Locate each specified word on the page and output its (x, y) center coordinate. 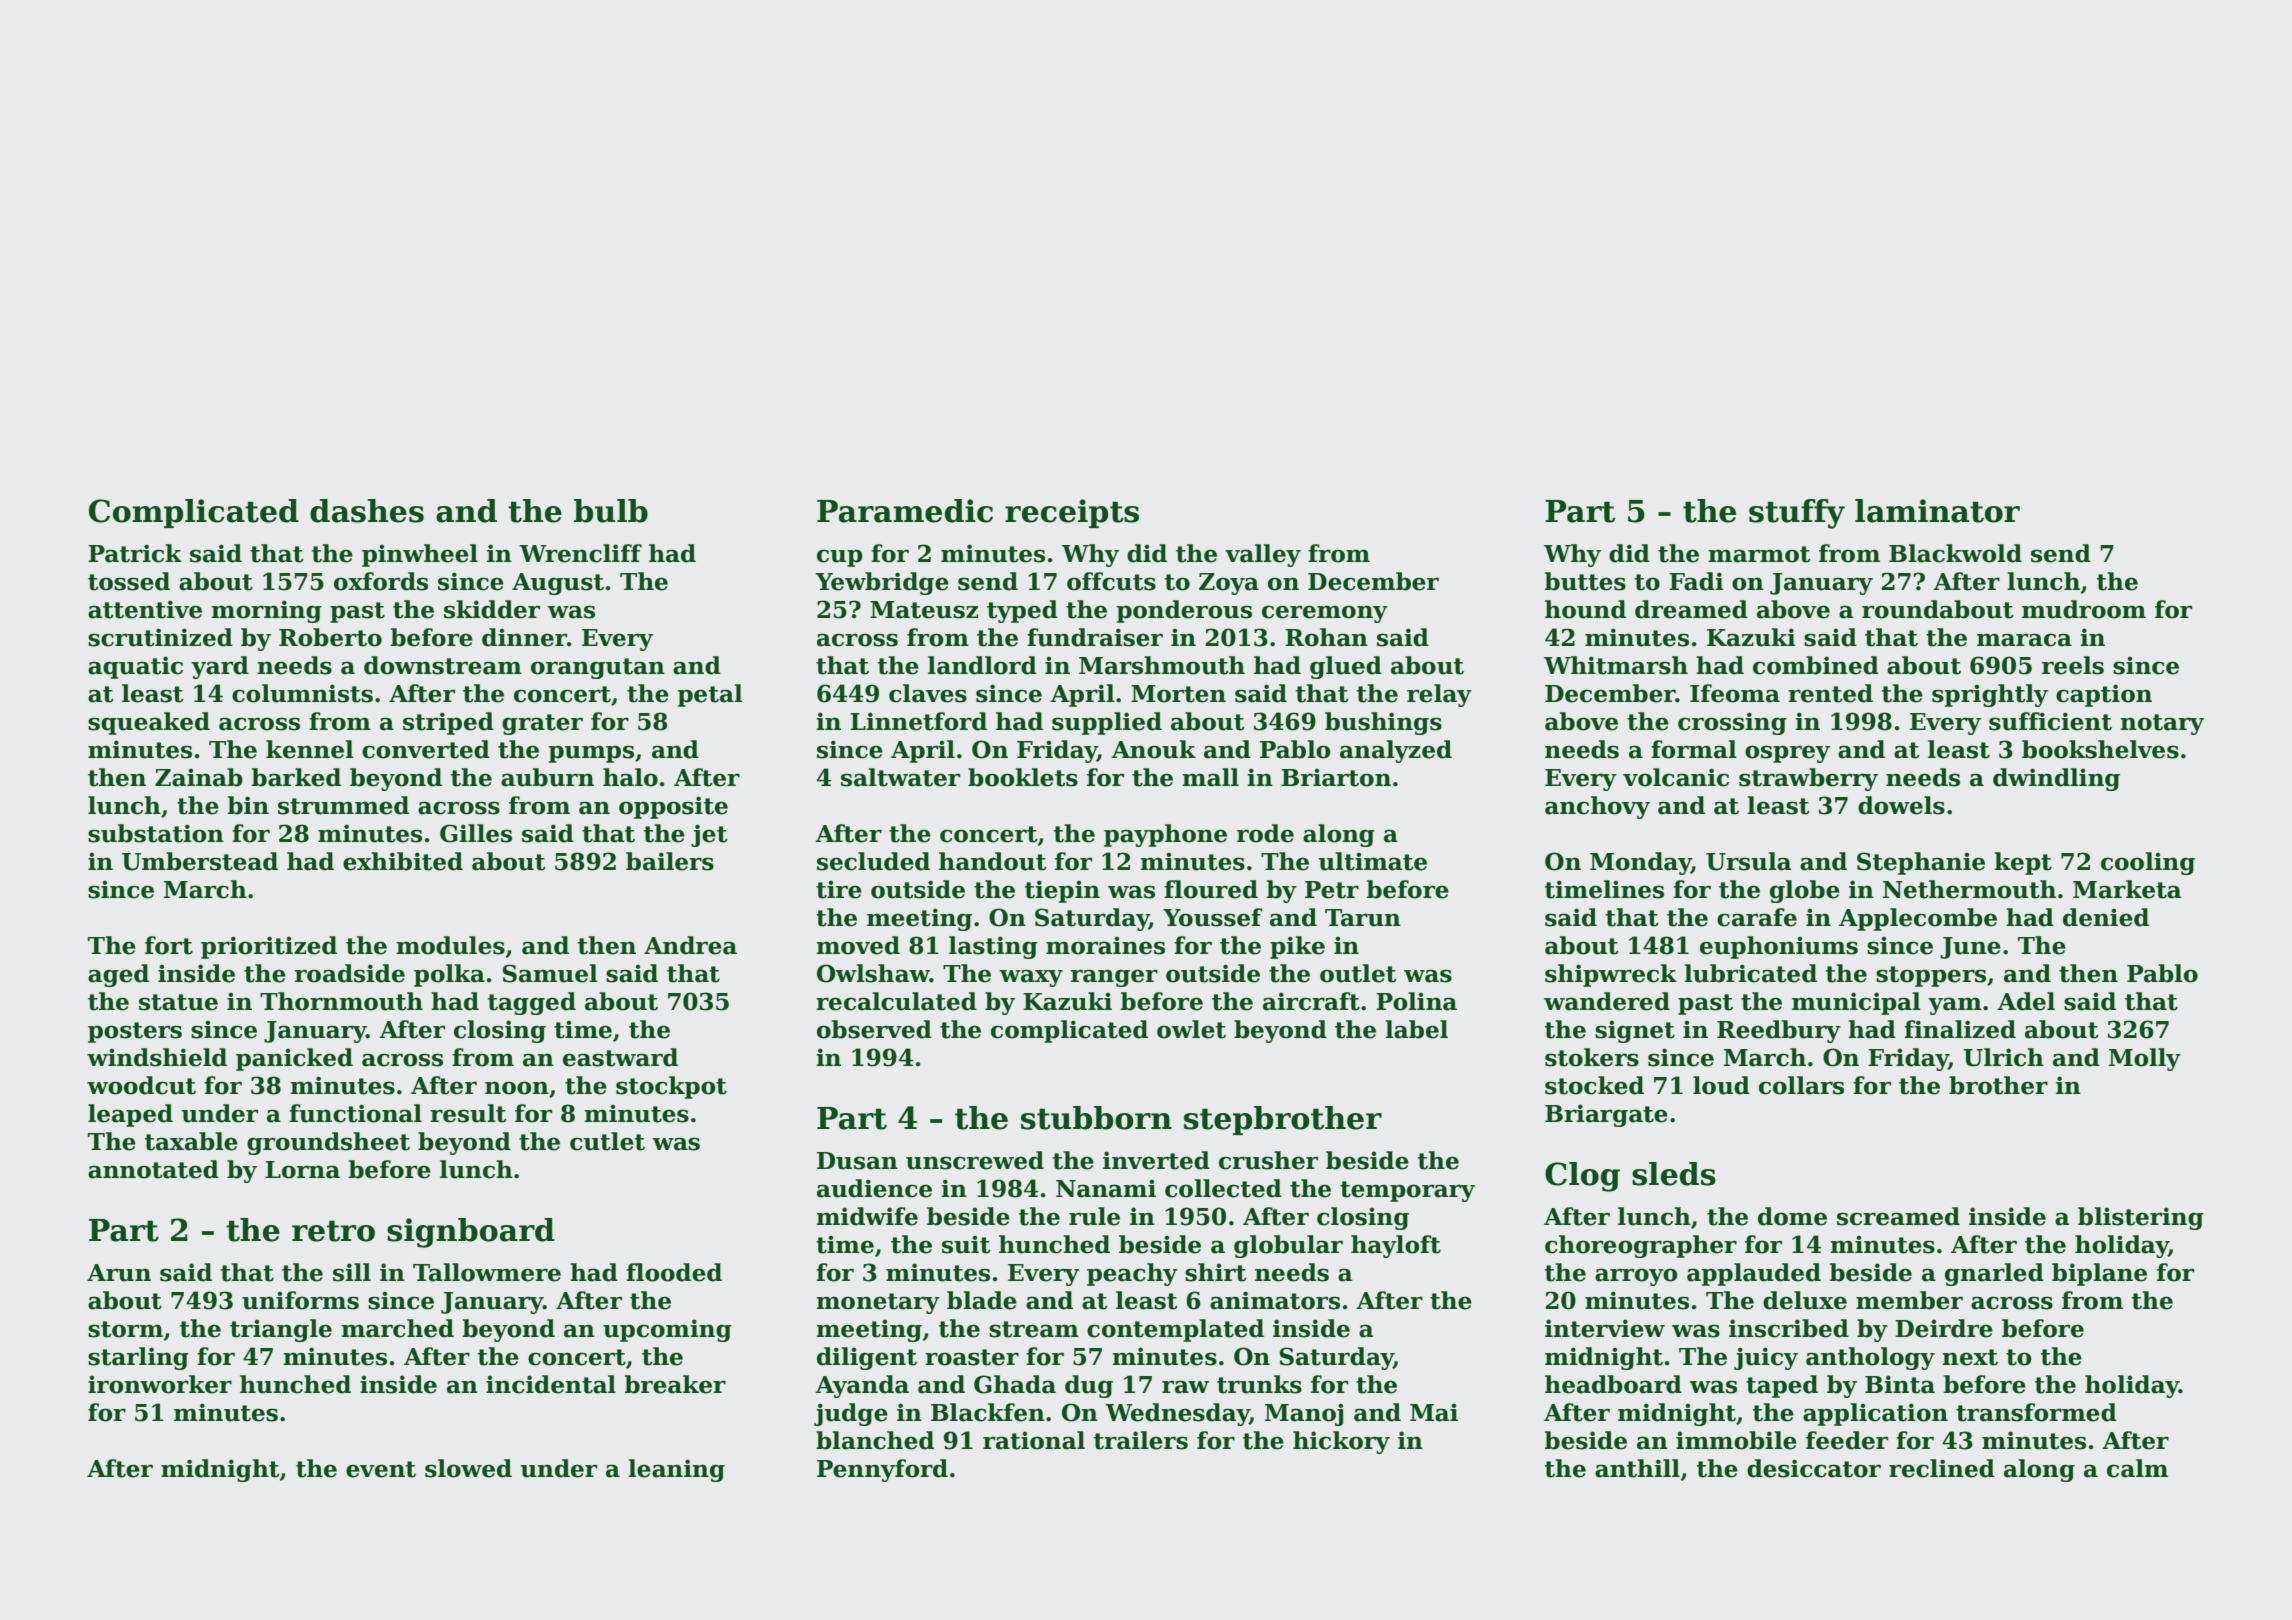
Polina (1416, 1001)
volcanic (1676, 777)
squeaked (149, 723)
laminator (1937, 511)
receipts (1072, 513)
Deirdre (1944, 1328)
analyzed (1396, 751)
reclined (1942, 1468)
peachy (1132, 1274)
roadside (350, 973)
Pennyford (882, 1470)
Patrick (135, 553)
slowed (468, 1468)
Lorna (302, 1170)
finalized (1960, 1029)
